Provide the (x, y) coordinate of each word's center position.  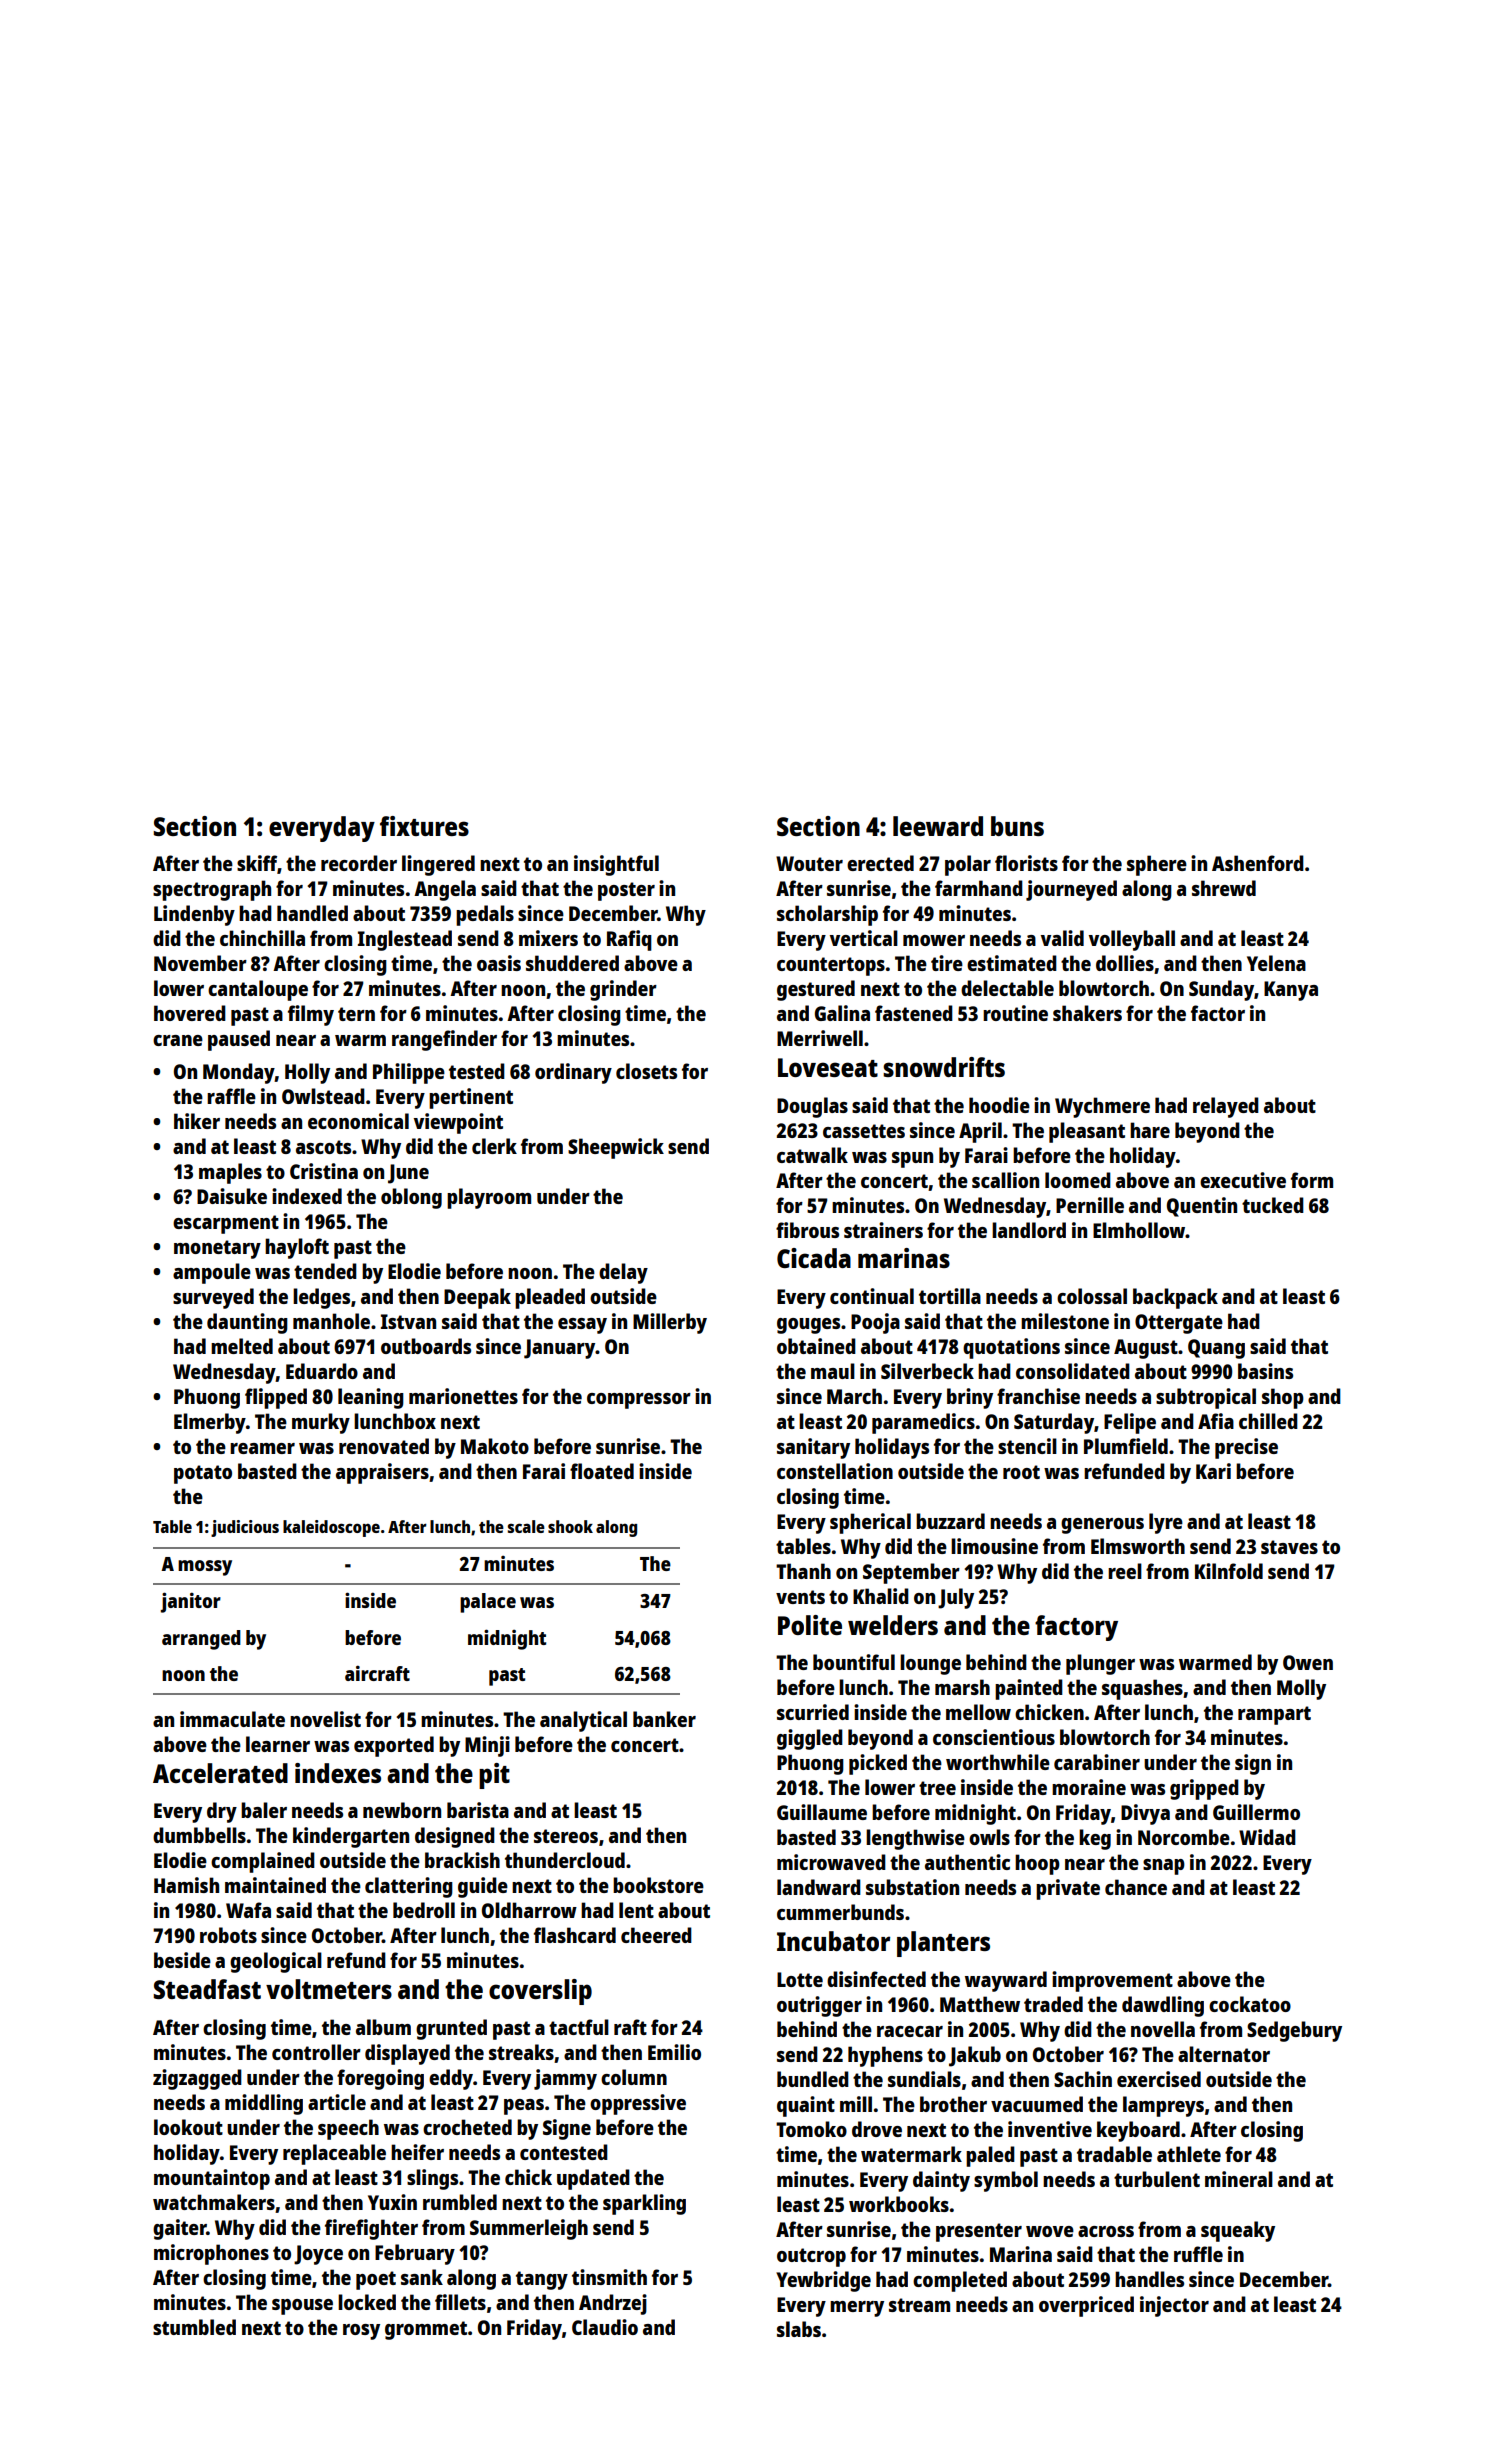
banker (664, 1719)
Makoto (495, 1446)
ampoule (212, 1273)
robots (228, 1935)
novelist (325, 1719)
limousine (994, 1546)
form (1312, 1180)
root (1021, 1472)
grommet (426, 2330)
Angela (445, 890)
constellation (835, 1471)
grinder (623, 990)
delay (623, 1273)
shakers (1087, 1013)
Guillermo (1256, 1812)
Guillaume (822, 1812)
